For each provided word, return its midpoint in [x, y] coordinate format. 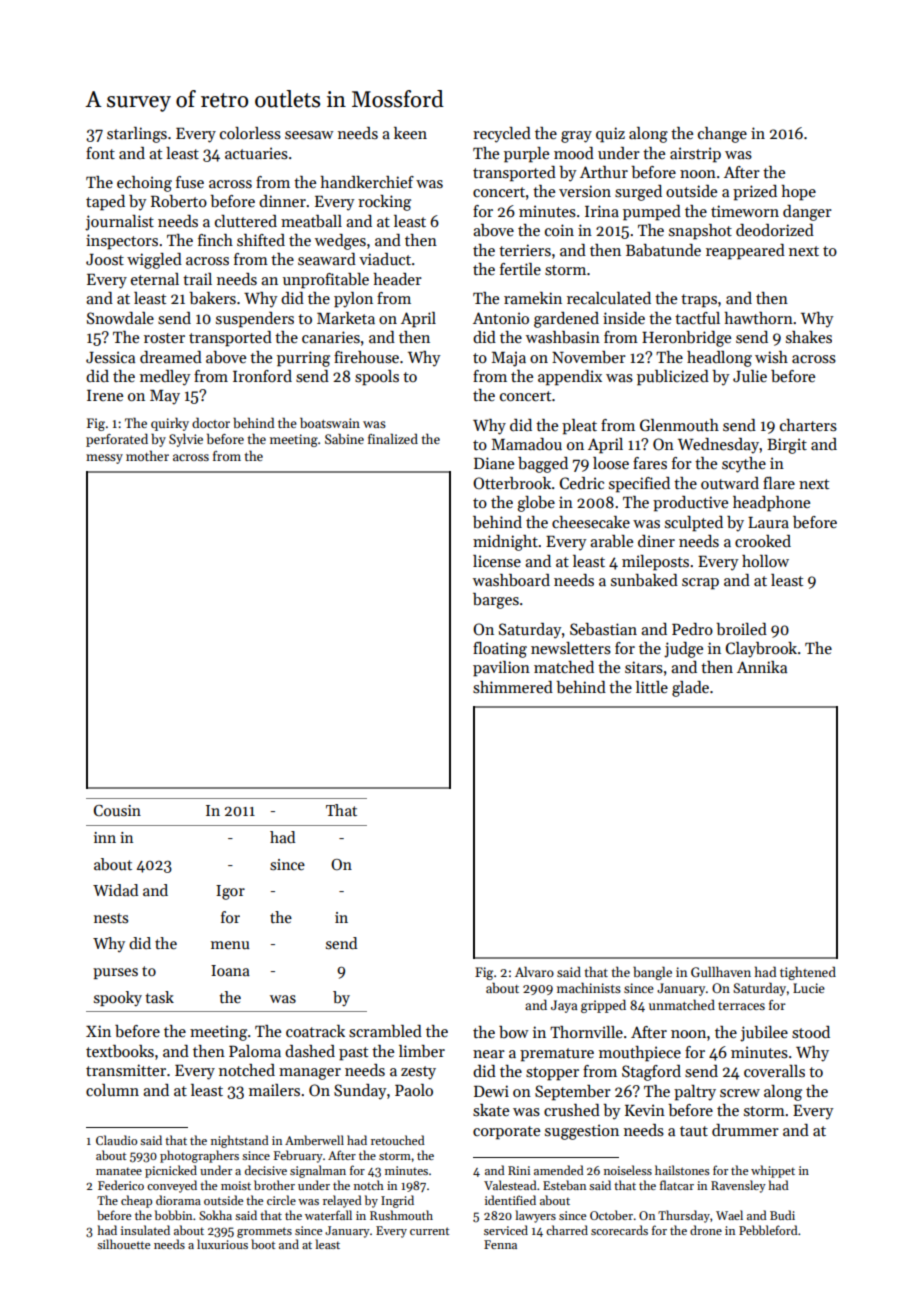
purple [526, 155]
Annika [762, 667]
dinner [282, 201]
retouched [398, 1140]
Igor [230, 892]
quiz [610, 135]
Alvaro [534, 971]
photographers [199, 1156]
